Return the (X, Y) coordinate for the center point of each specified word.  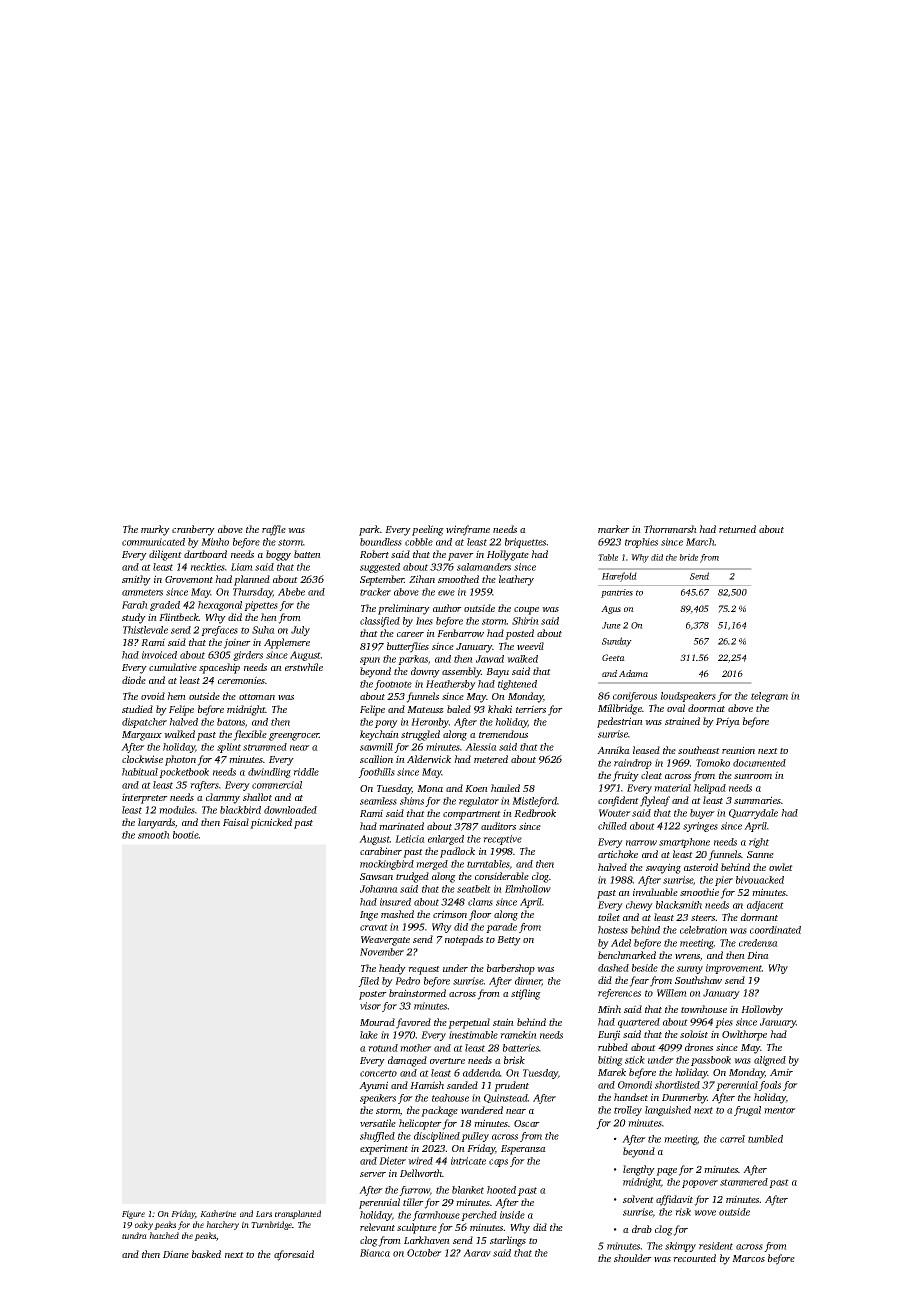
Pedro (407, 981)
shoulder (633, 1258)
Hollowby (762, 1010)
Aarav (477, 1253)
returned (737, 529)
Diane (176, 1254)
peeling (428, 530)
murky (155, 530)
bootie (186, 835)
